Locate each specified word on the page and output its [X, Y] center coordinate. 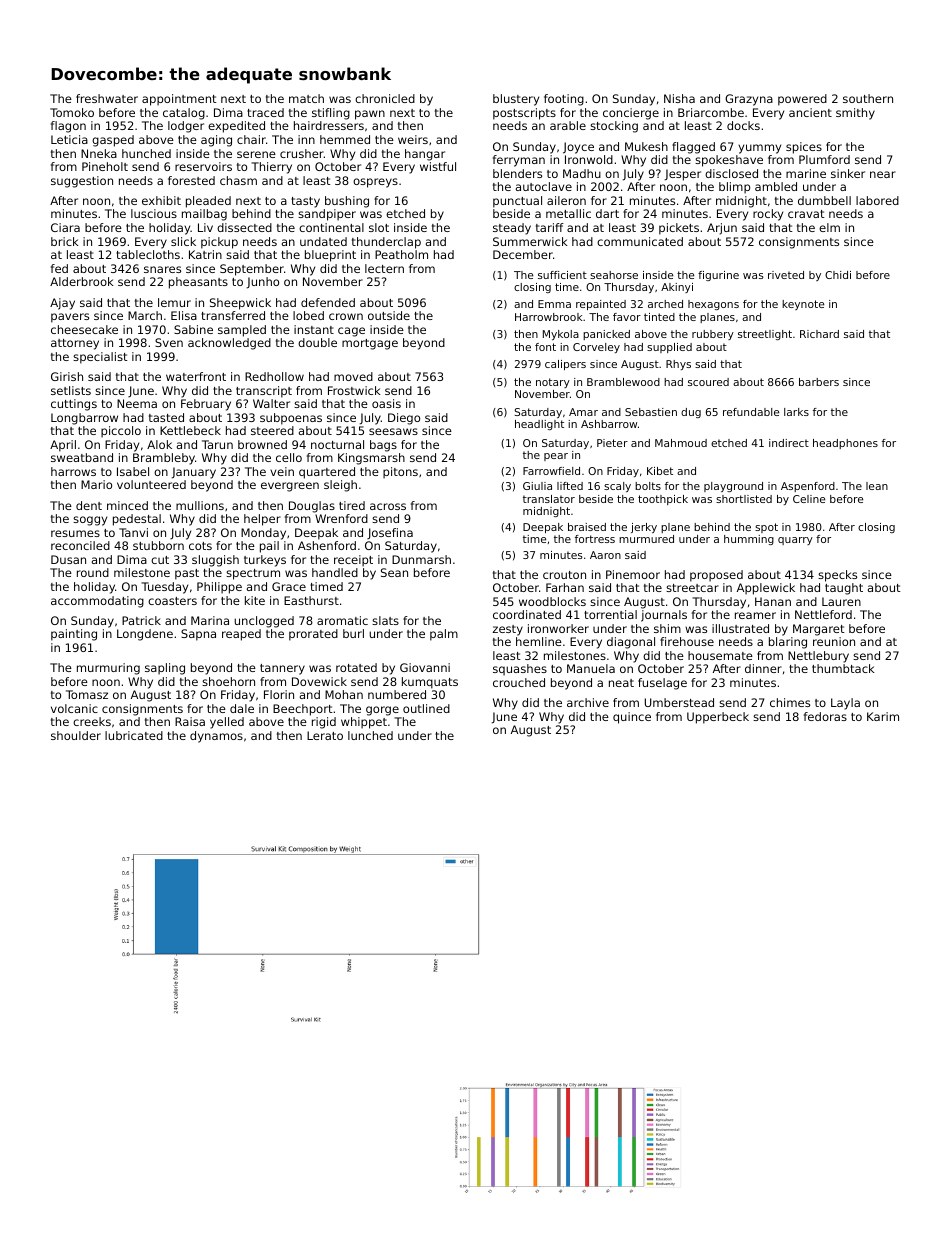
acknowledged [229, 344]
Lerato [325, 735]
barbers [819, 382]
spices [804, 148]
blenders [517, 173]
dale [242, 708]
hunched [146, 153]
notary [553, 383]
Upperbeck [718, 718]
